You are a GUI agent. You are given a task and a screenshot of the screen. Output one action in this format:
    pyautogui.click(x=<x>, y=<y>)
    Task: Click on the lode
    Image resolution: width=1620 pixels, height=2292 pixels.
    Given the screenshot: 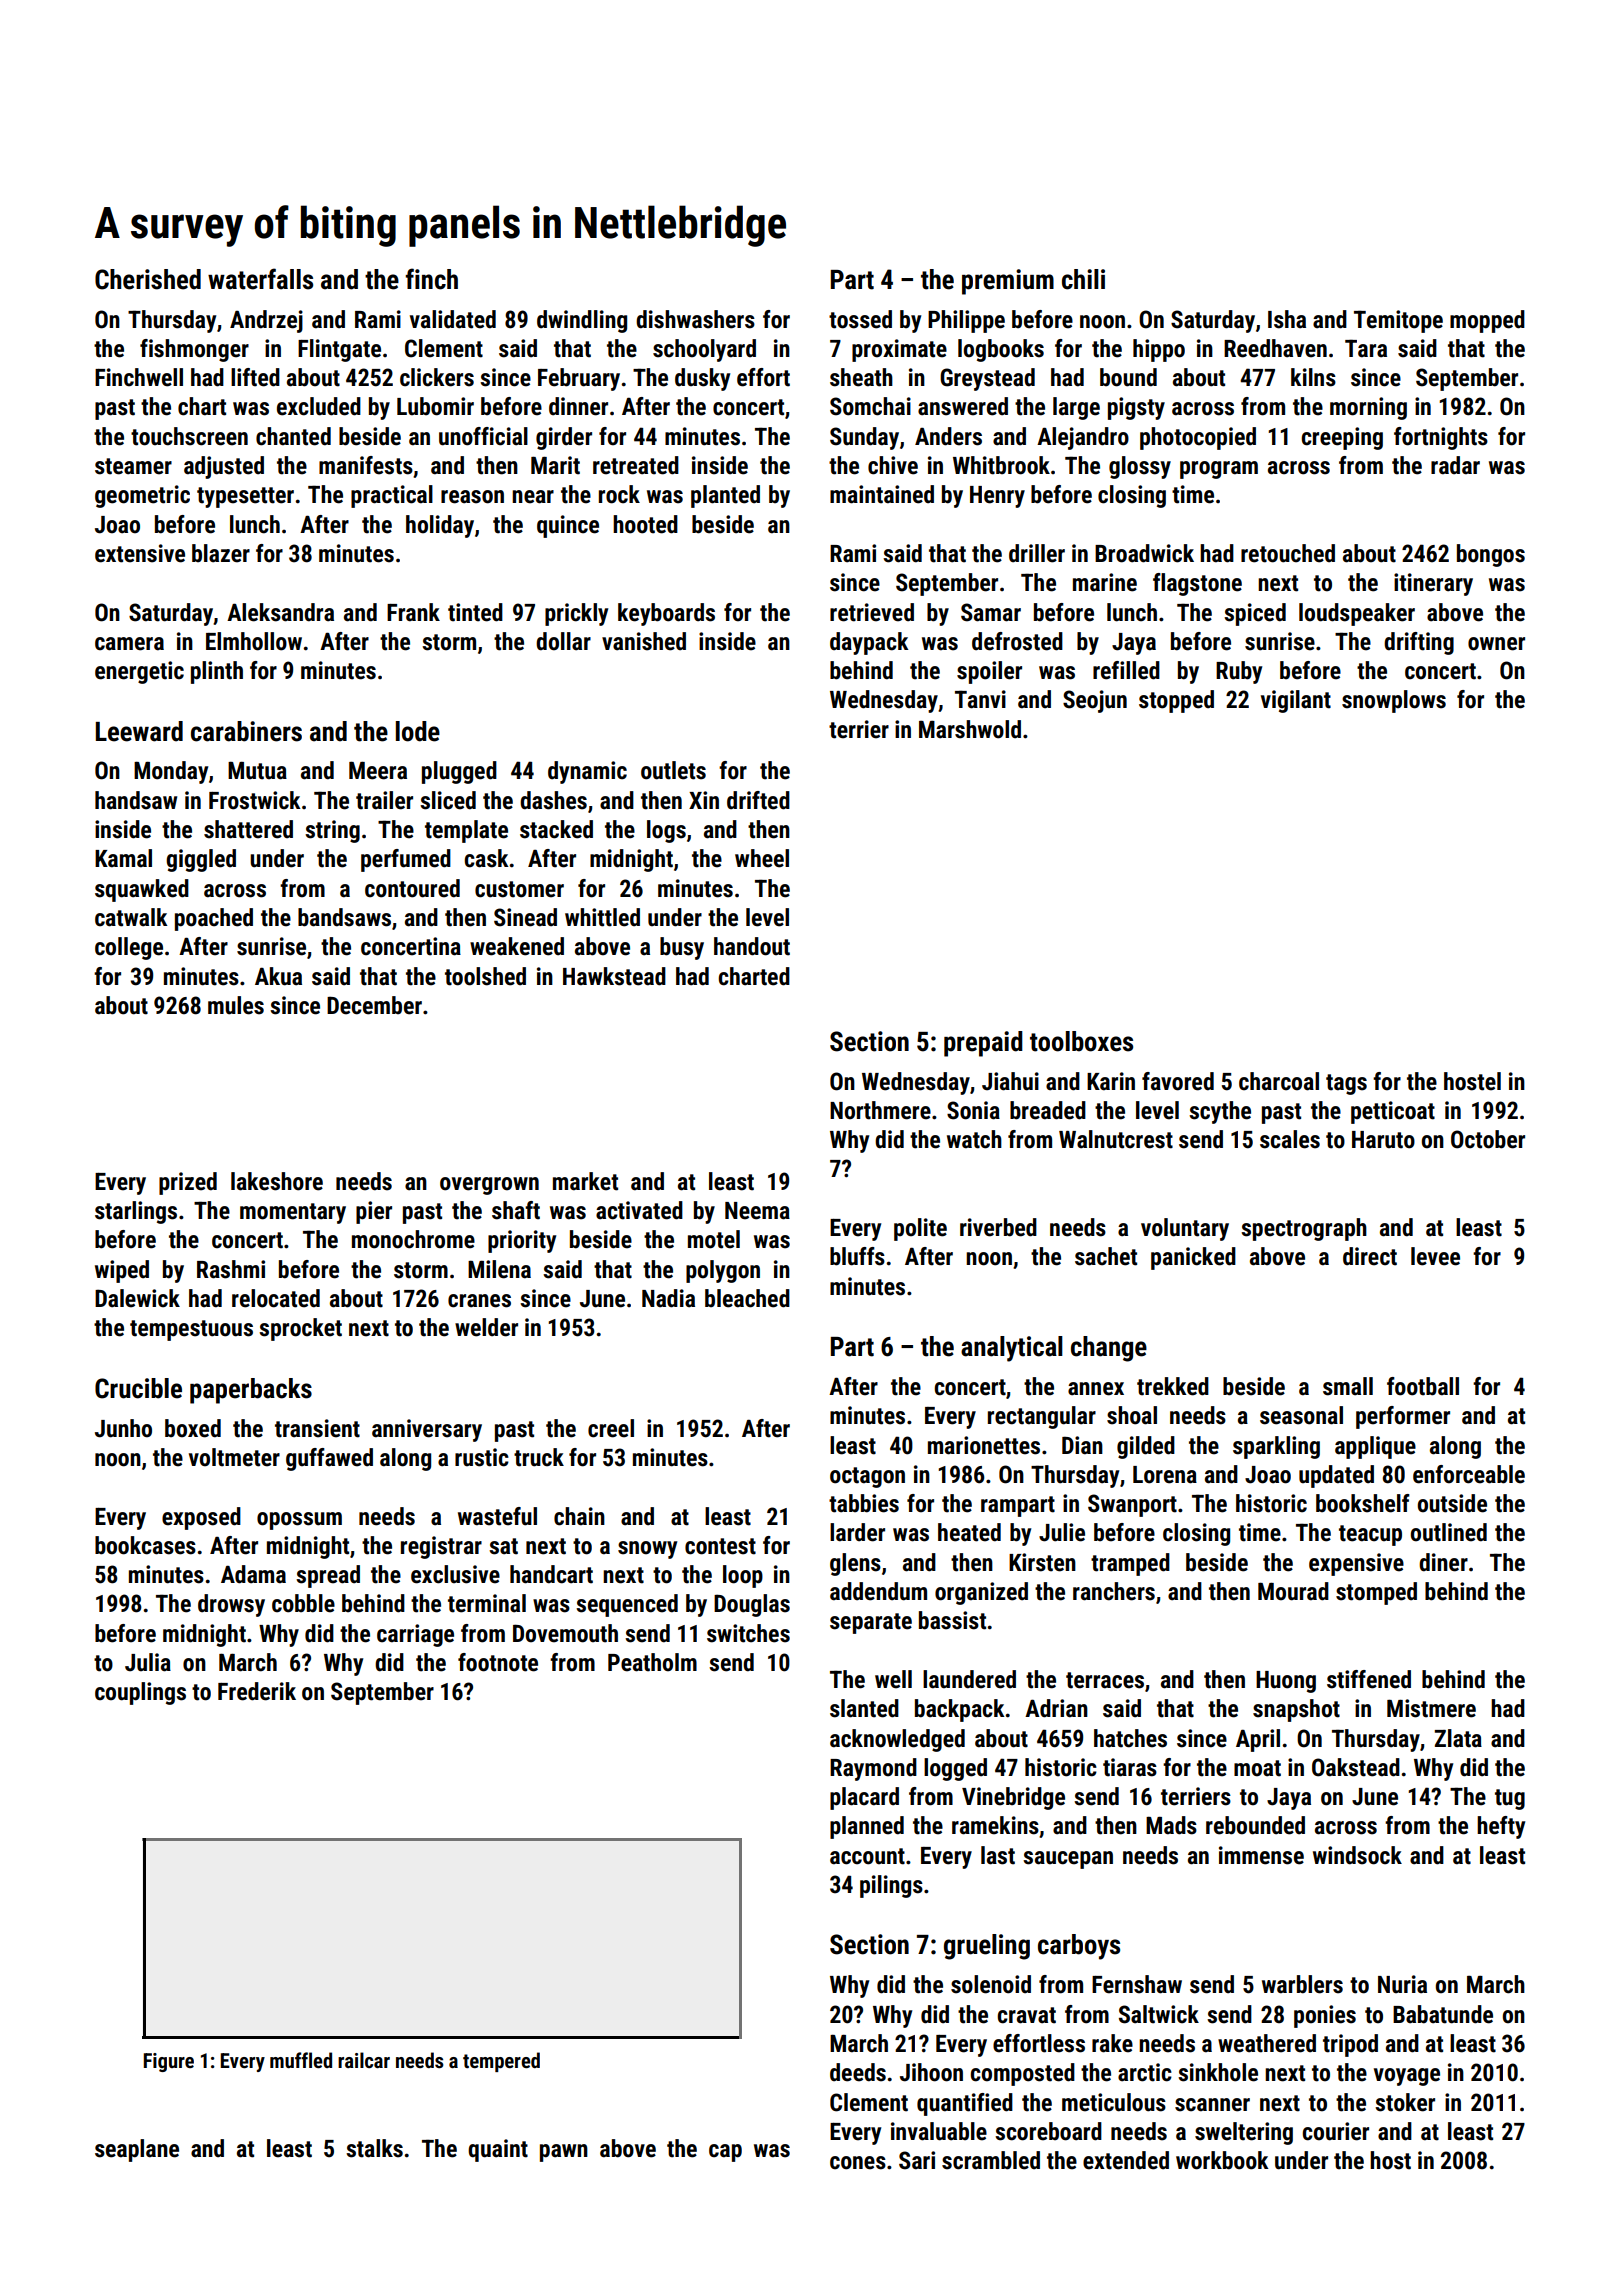 What is the action you would take?
    pyautogui.click(x=418, y=731)
